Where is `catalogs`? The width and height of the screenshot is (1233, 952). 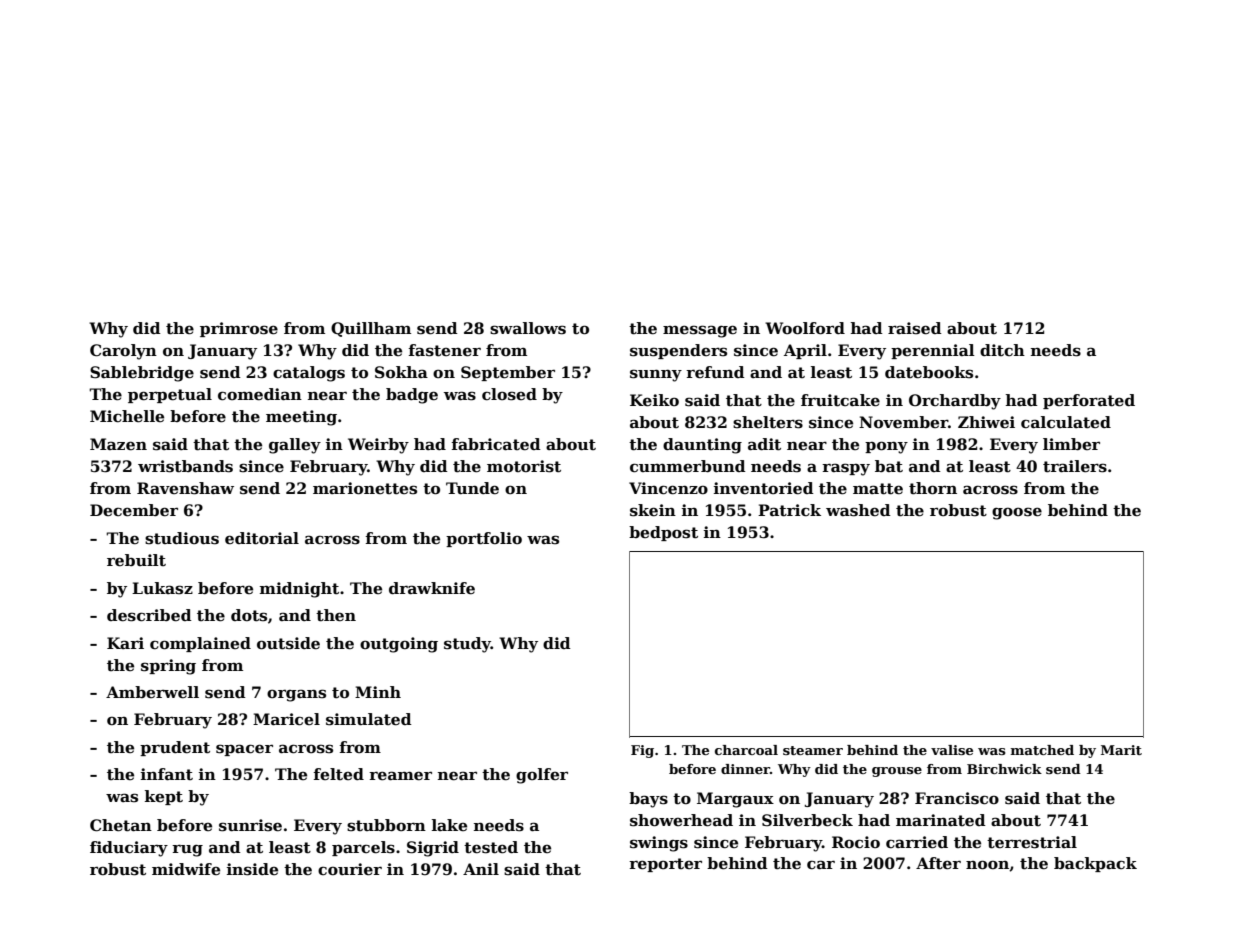 catalogs is located at coordinates (309, 374).
